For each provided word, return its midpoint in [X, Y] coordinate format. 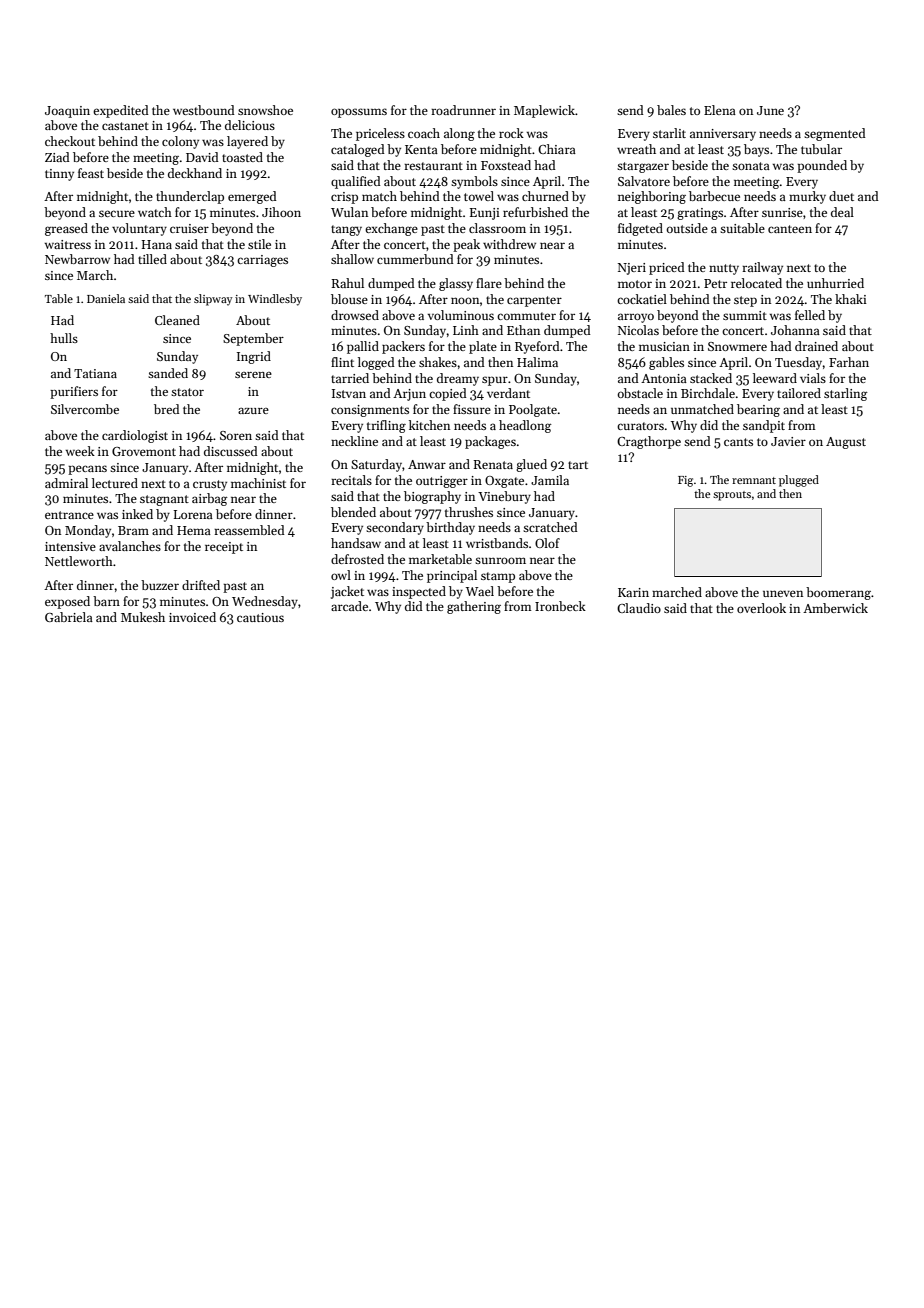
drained [816, 346]
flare [489, 283]
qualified [356, 182]
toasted [242, 157]
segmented [835, 134]
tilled [152, 259]
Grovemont [144, 451]
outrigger [442, 482]
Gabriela [69, 617]
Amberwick [835, 608]
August [846, 443]
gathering [474, 607]
